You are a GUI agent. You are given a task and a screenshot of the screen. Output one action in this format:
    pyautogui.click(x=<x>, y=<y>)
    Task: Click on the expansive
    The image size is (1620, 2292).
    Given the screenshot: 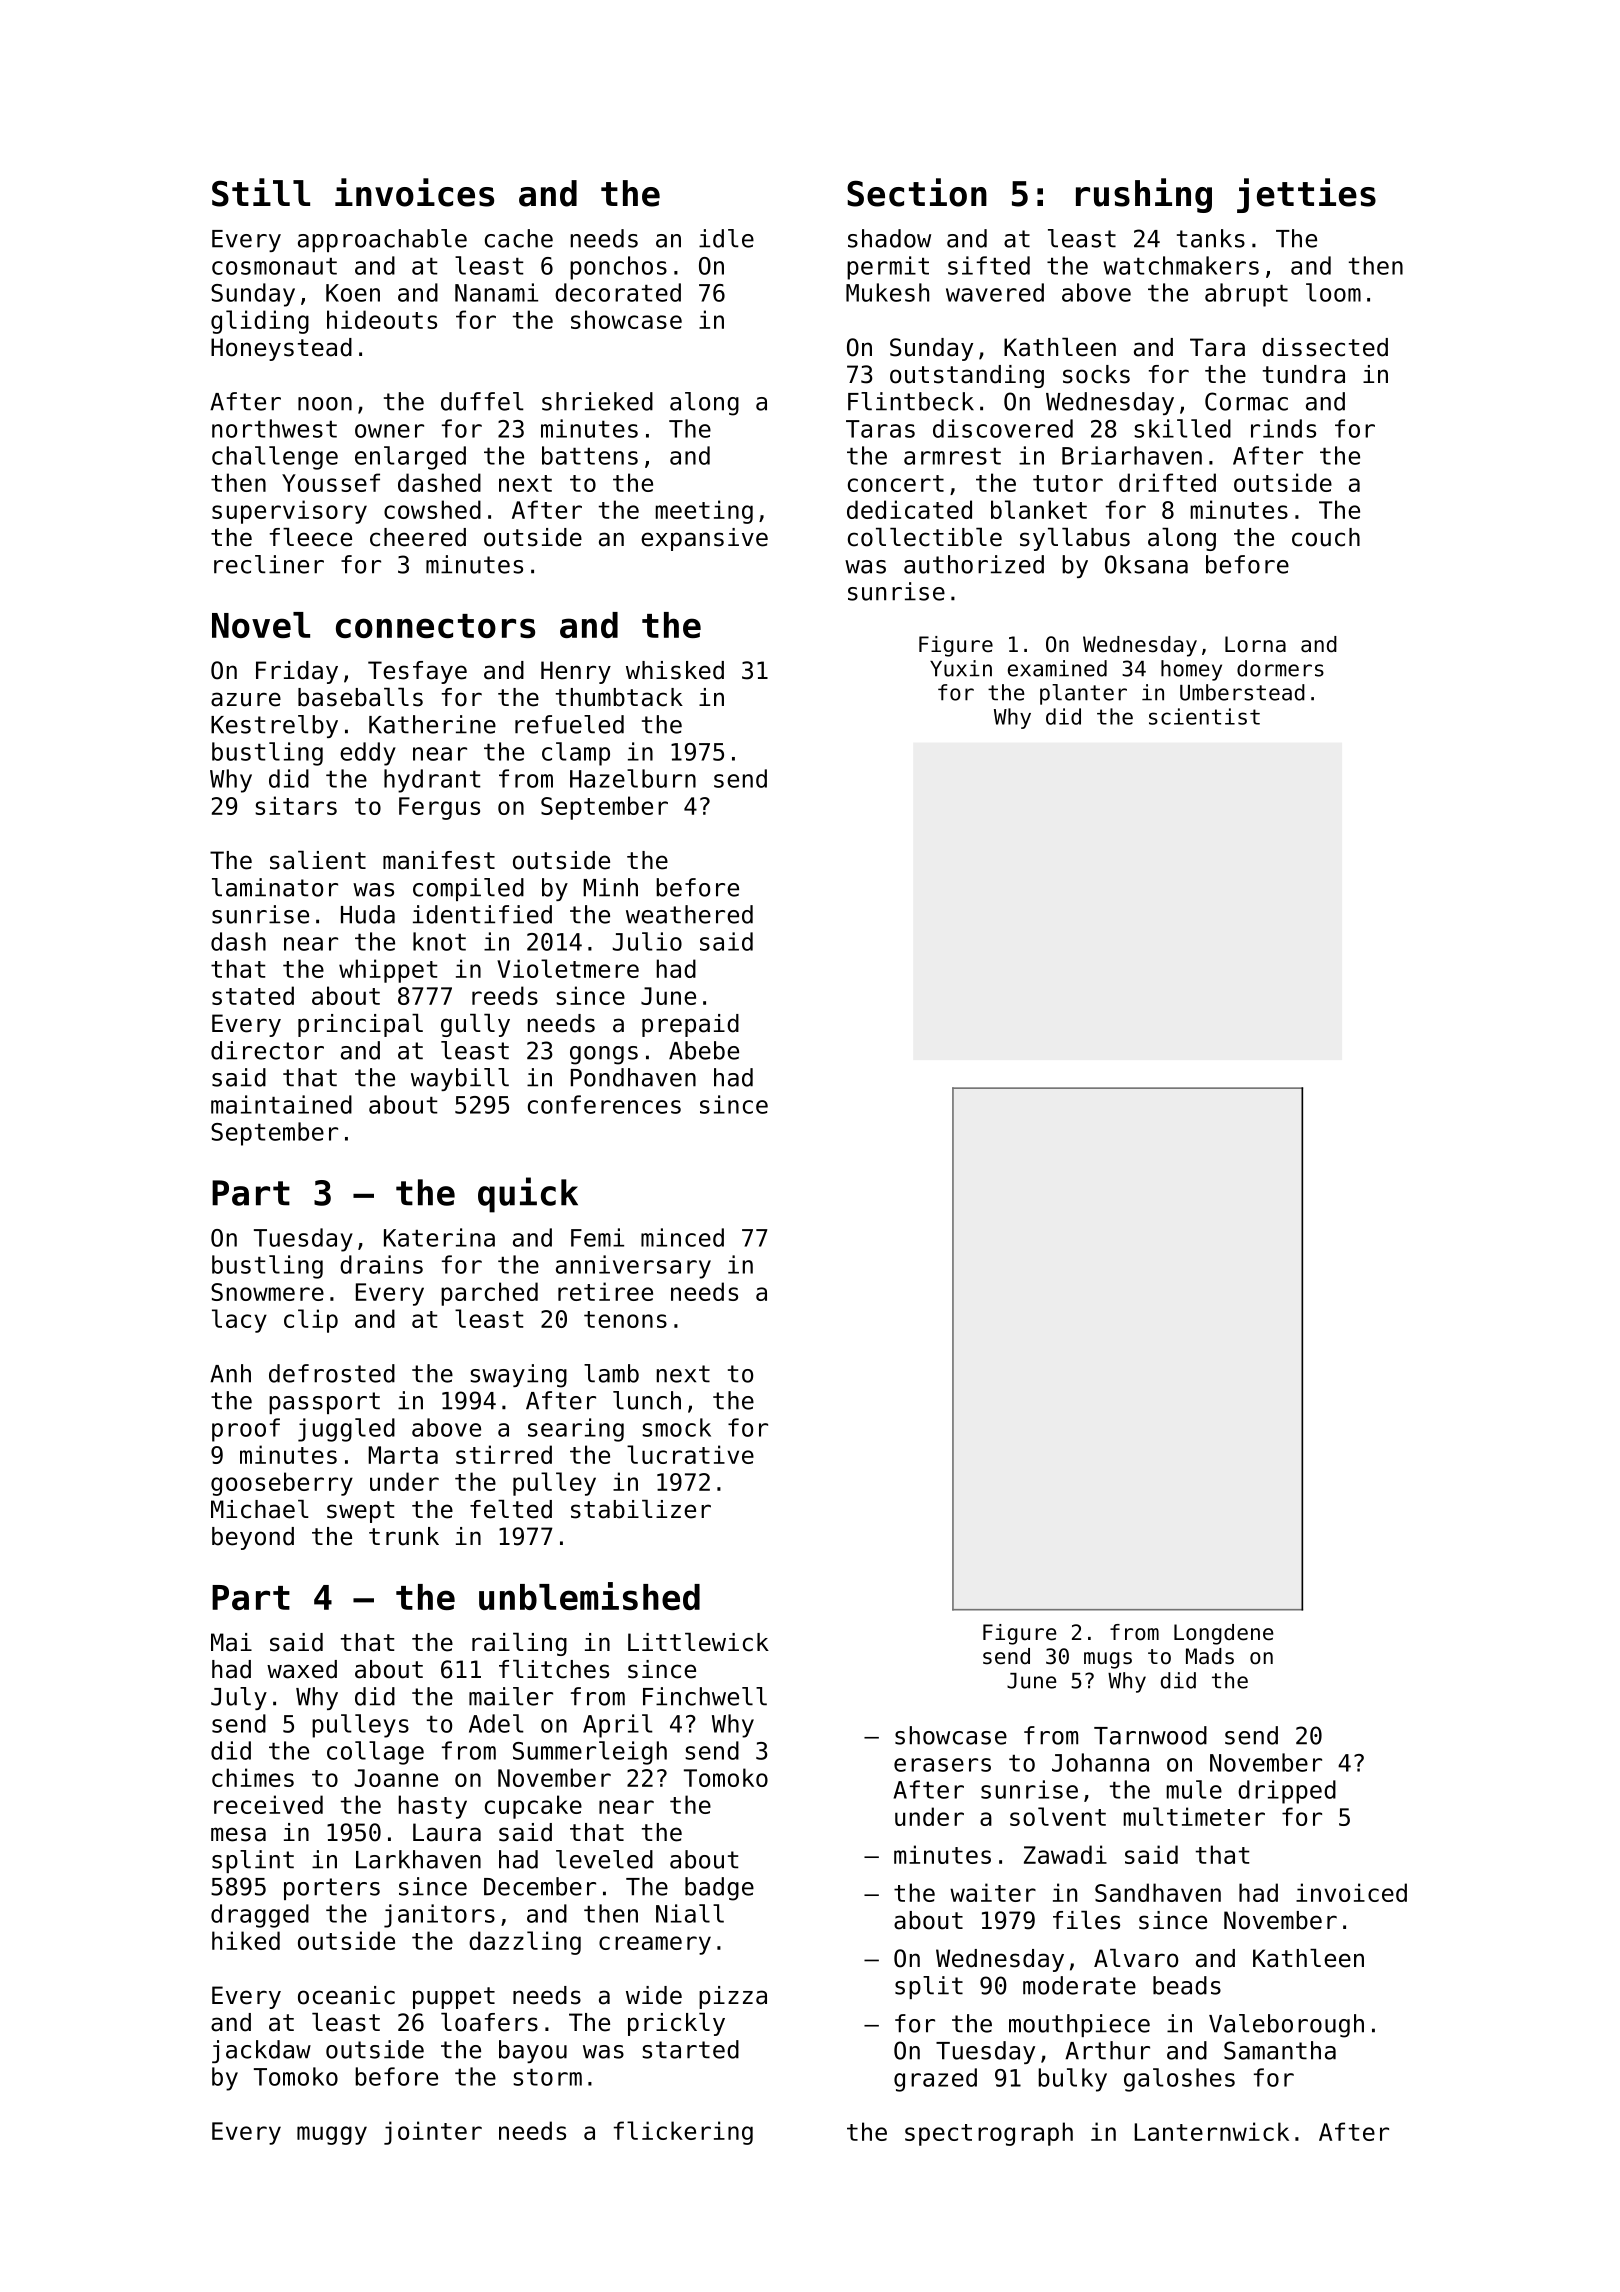 What is the action you would take?
    pyautogui.click(x=704, y=539)
